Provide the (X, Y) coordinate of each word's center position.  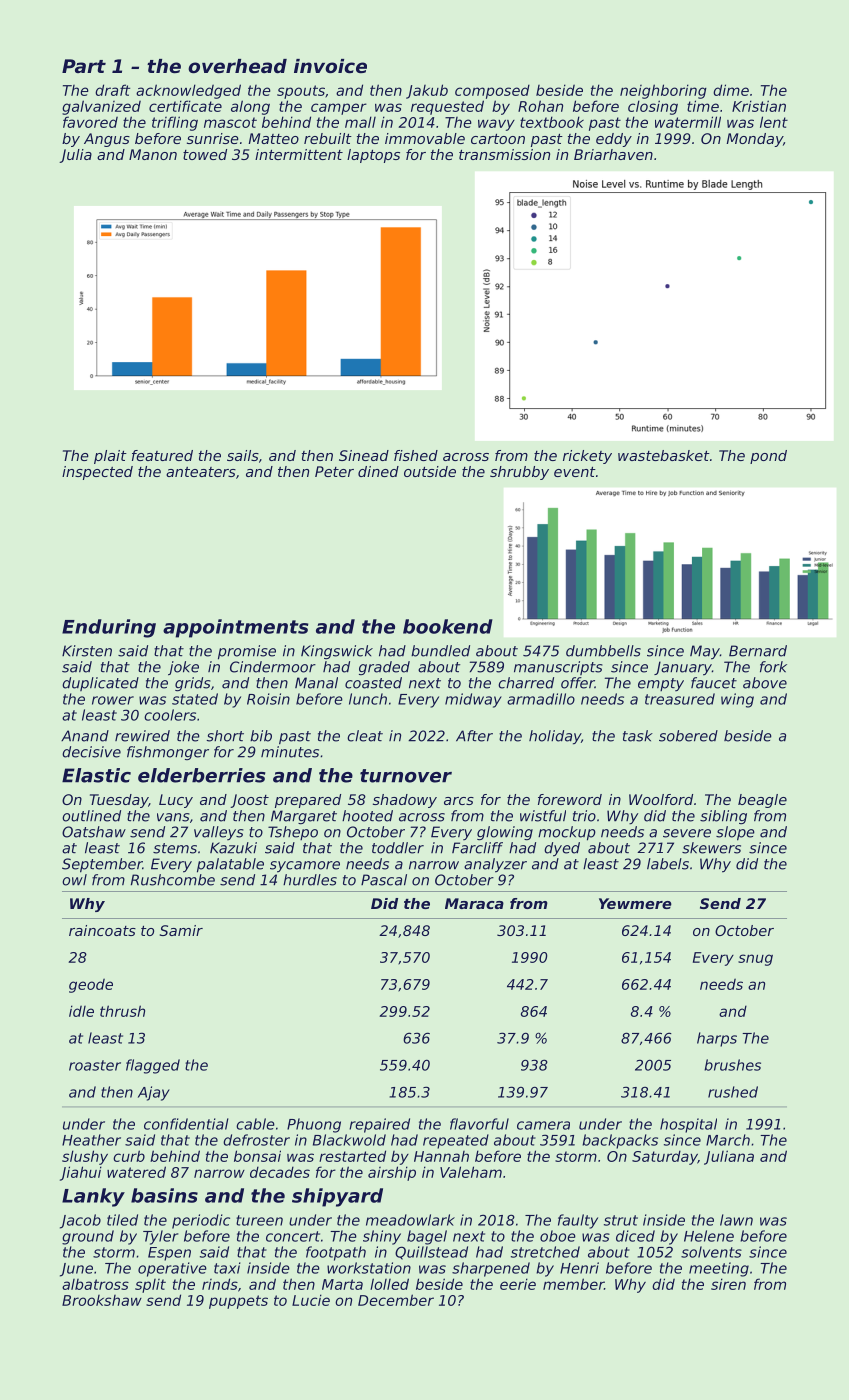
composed (492, 91)
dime (731, 90)
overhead (237, 66)
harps (717, 1039)
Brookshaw (102, 1300)
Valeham (471, 1172)
